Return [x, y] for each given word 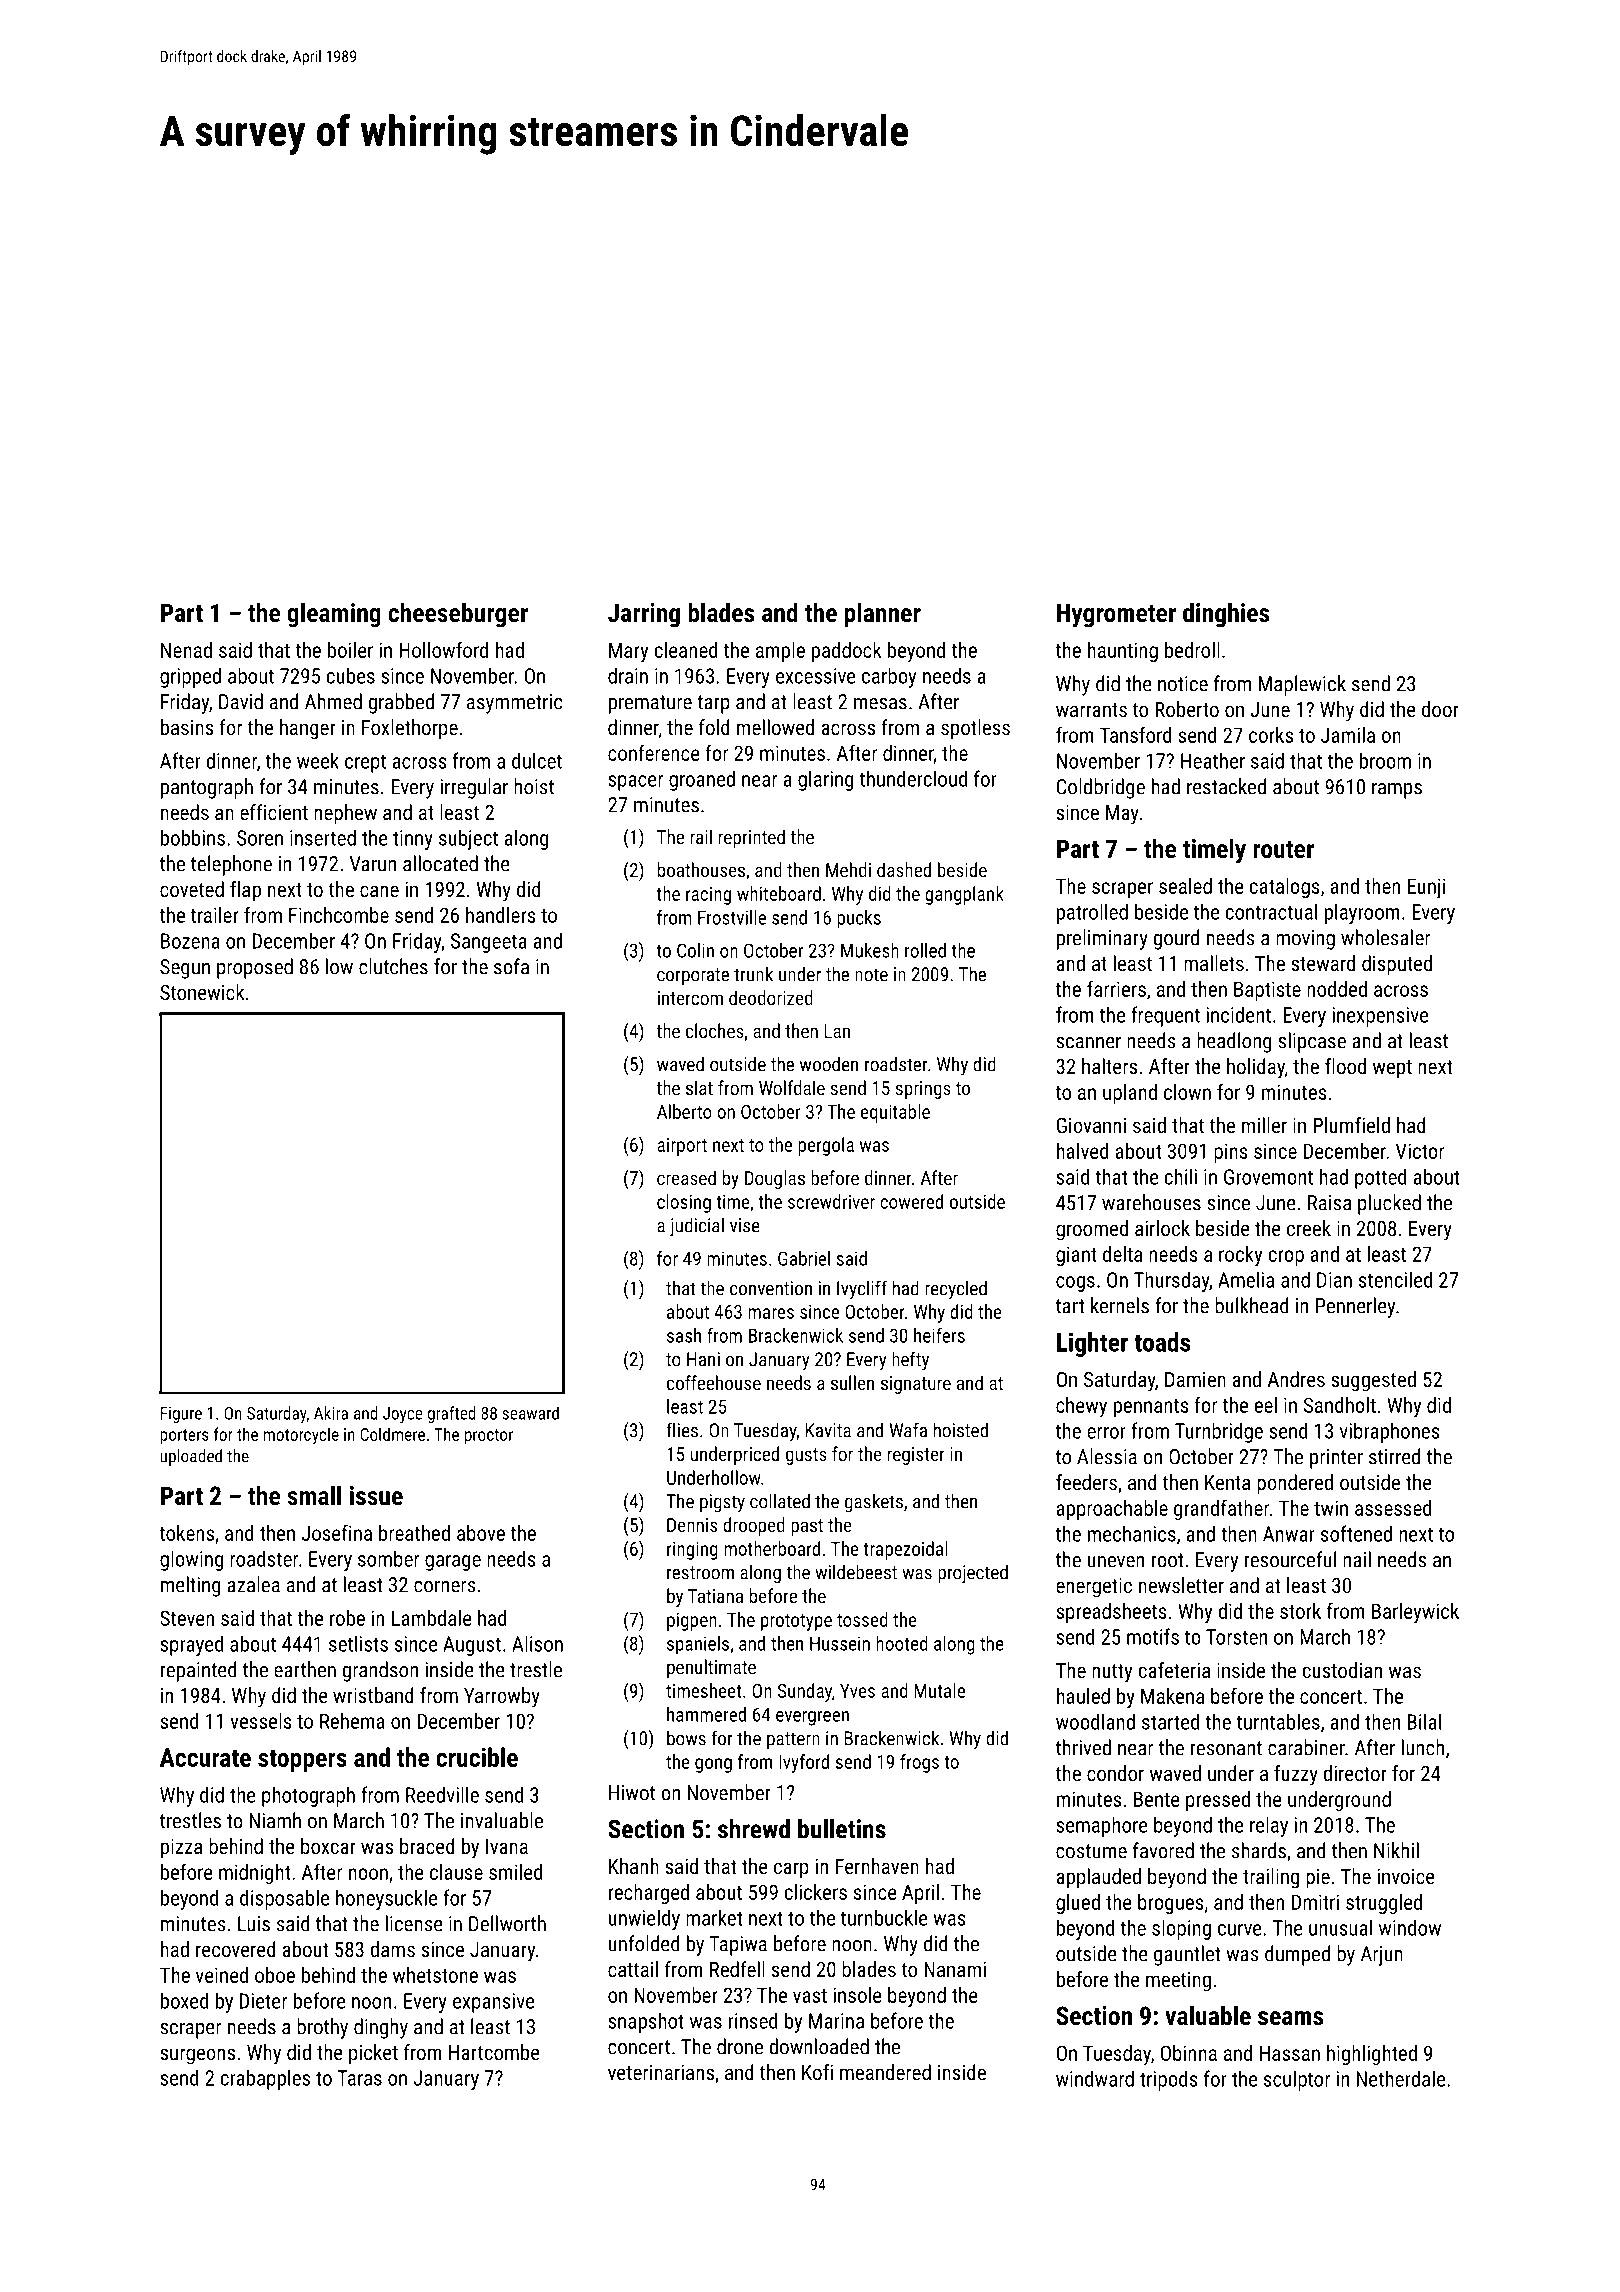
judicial [697, 1227]
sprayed [191, 1645]
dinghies [1226, 615]
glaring [826, 780]
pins [1231, 1153]
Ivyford [804, 1763]
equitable [895, 1113]
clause [456, 1872]
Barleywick [1415, 1613]
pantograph [207, 788]
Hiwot [632, 1793]
